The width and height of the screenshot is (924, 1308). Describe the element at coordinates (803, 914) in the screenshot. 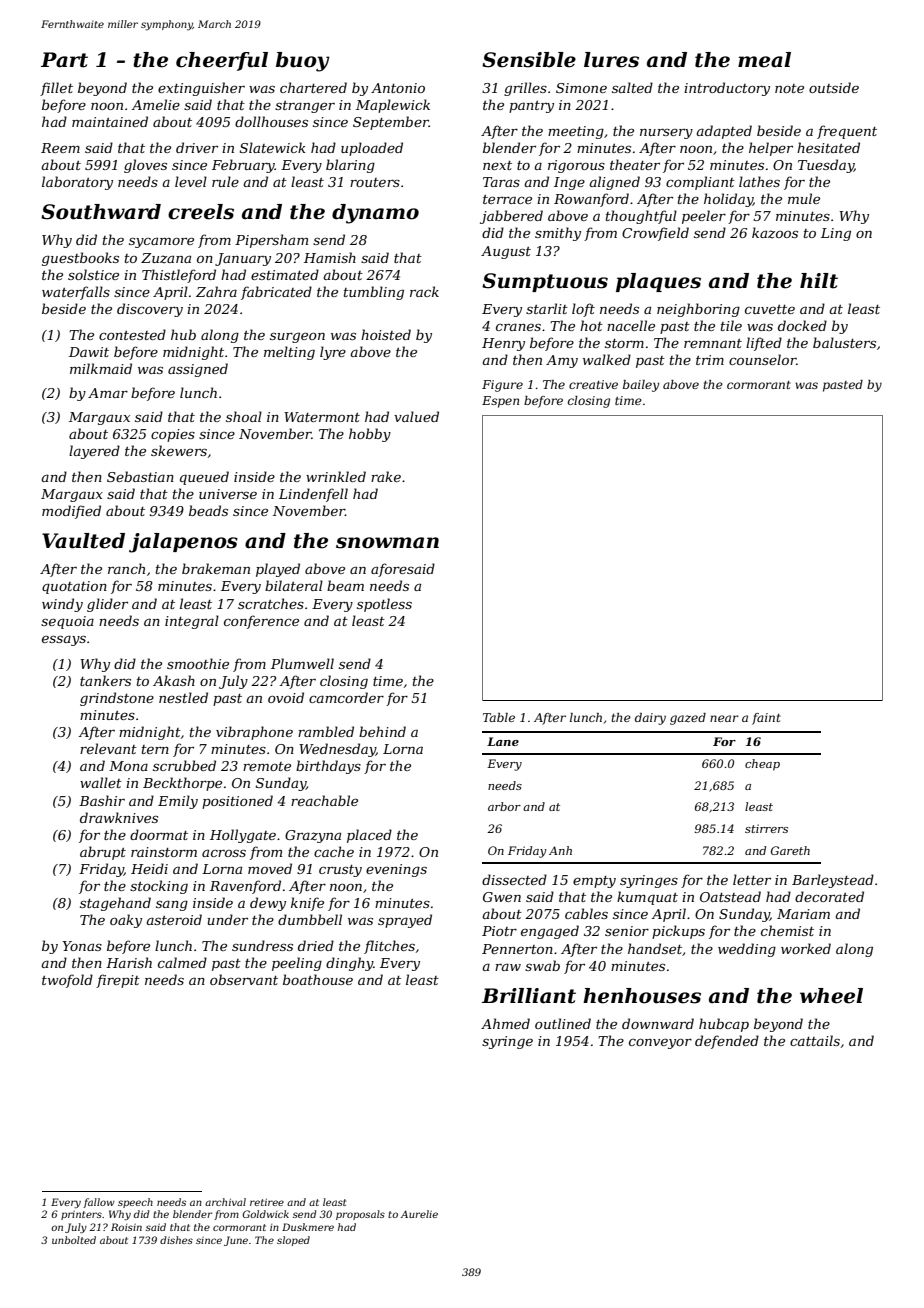

I see `Mariam` at that location.
